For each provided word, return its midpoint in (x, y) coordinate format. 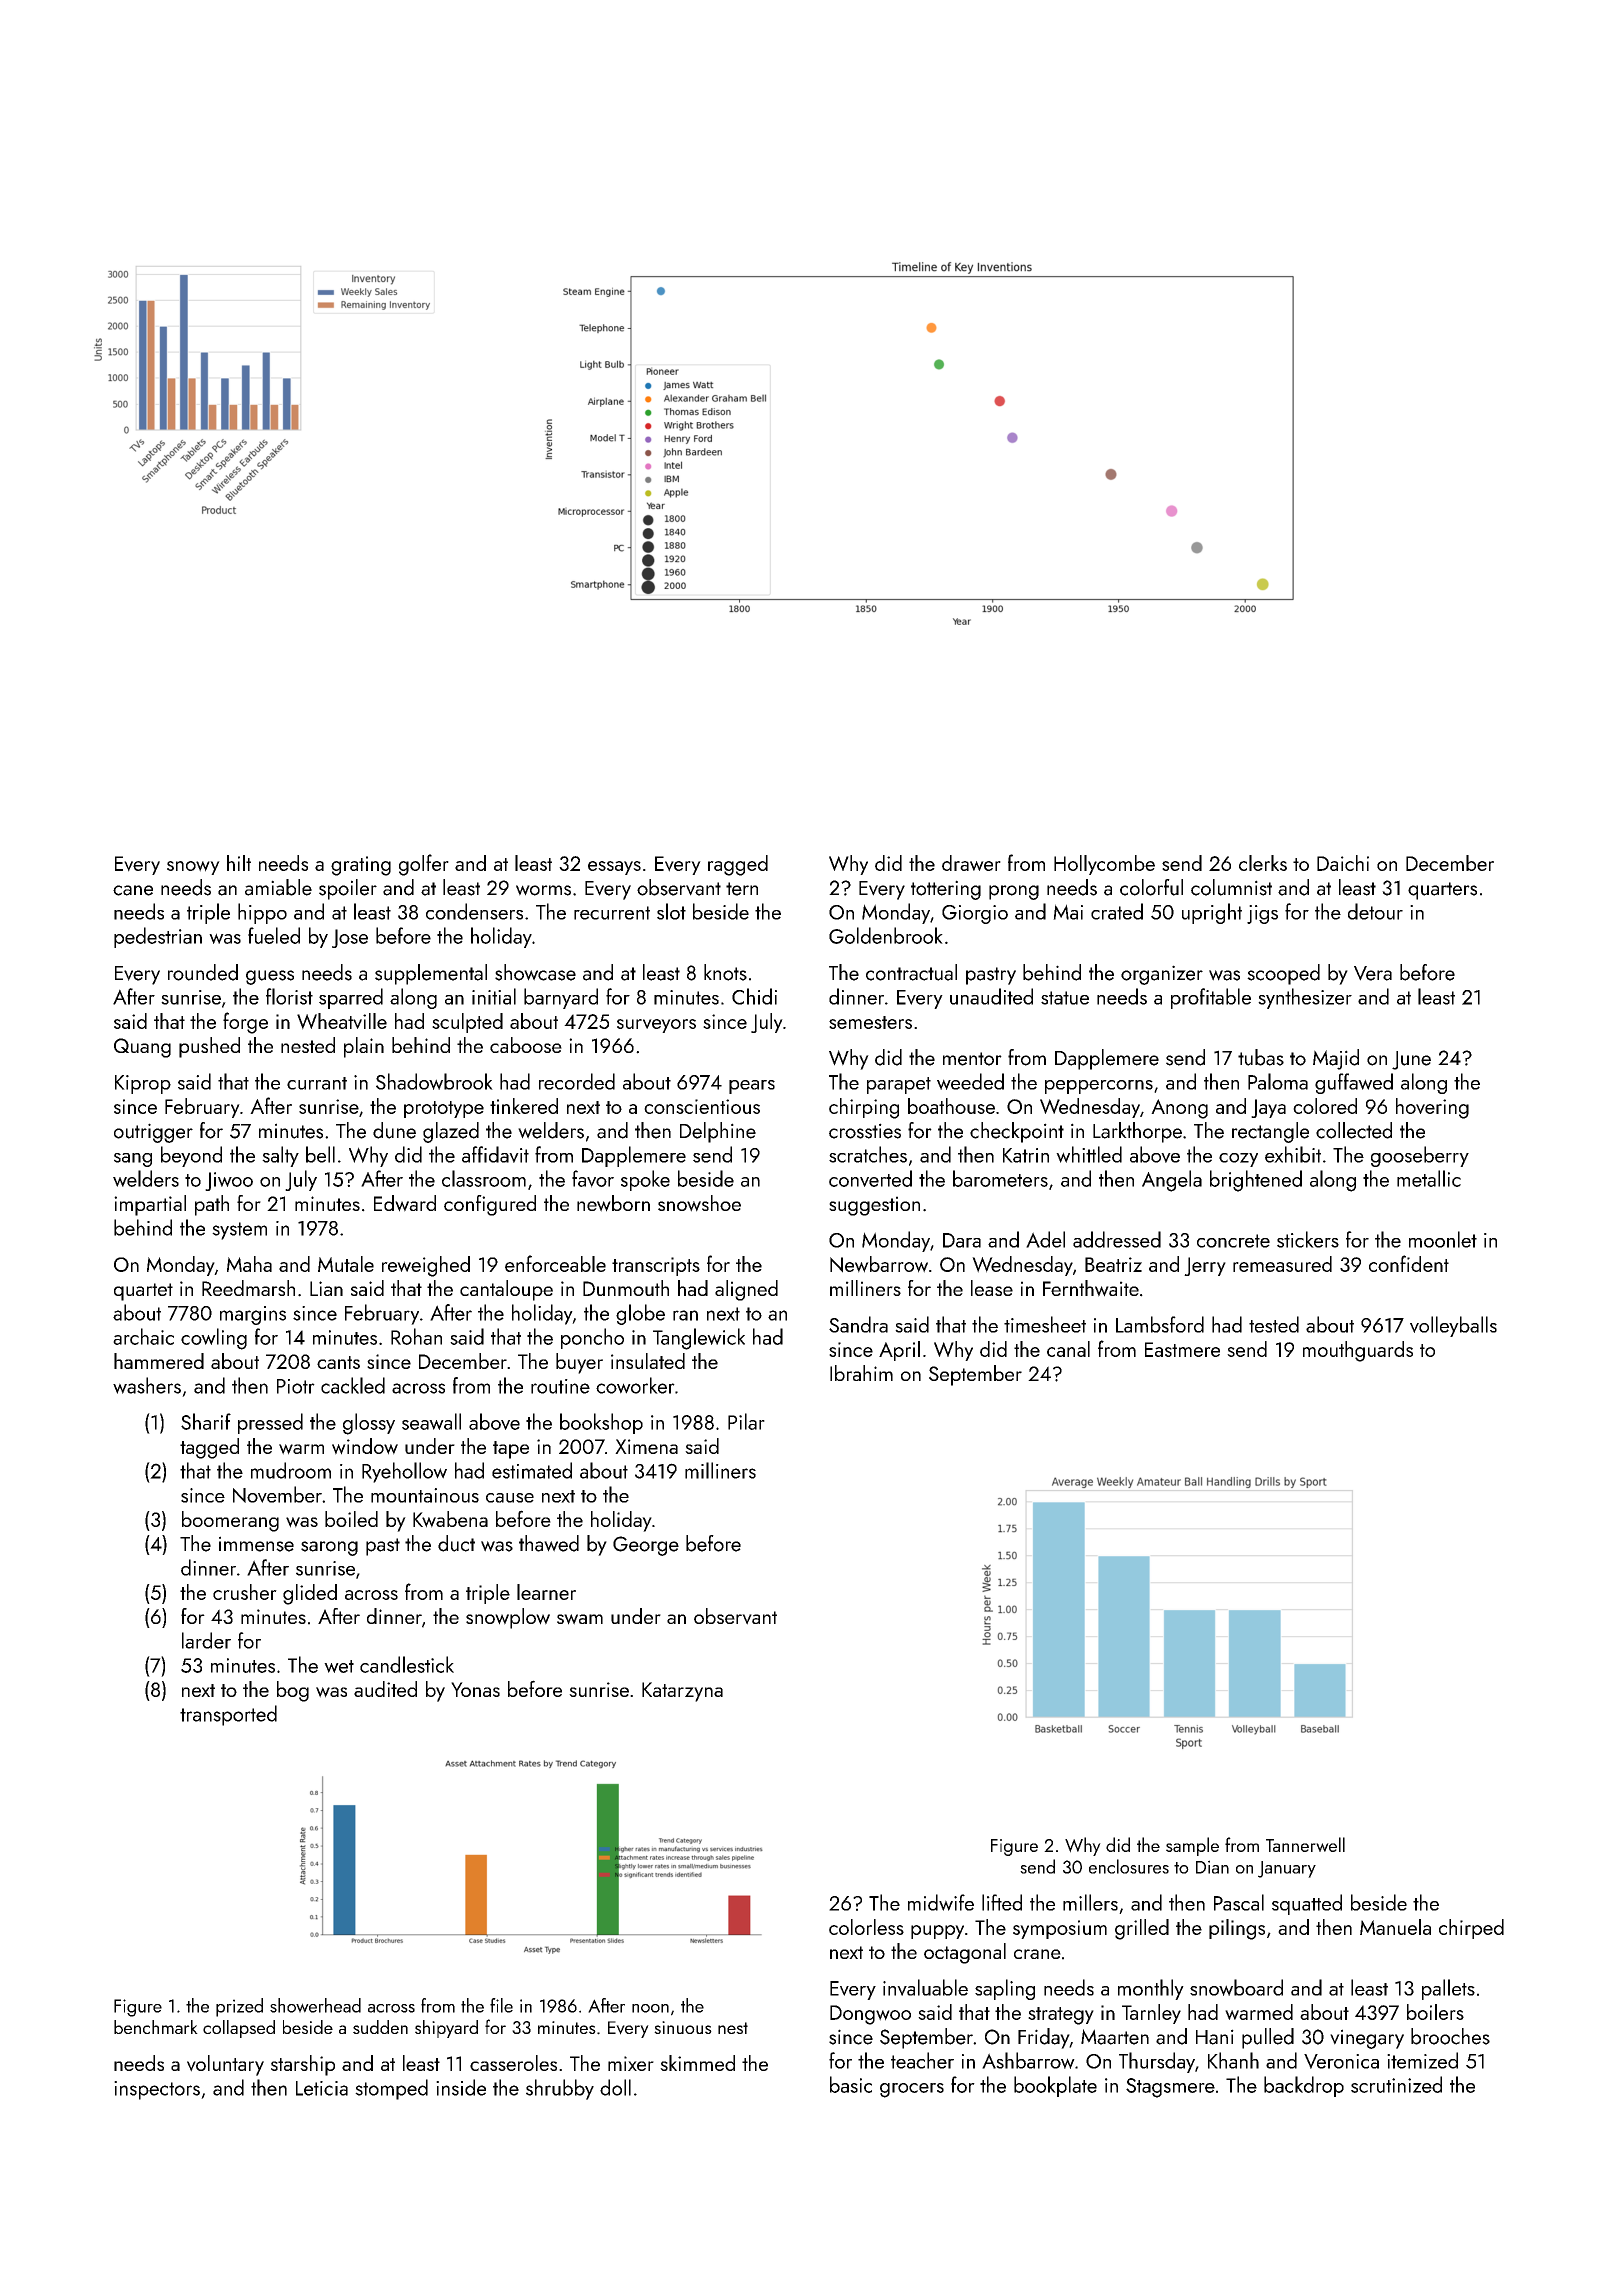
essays (614, 868)
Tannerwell (1305, 1844)
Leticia (322, 2088)
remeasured (1282, 1264)
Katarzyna (682, 1692)
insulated (648, 1361)
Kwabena (450, 1519)
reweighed (426, 1266)
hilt (239, 863)
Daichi (1343, 863)
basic (851, 2084)
